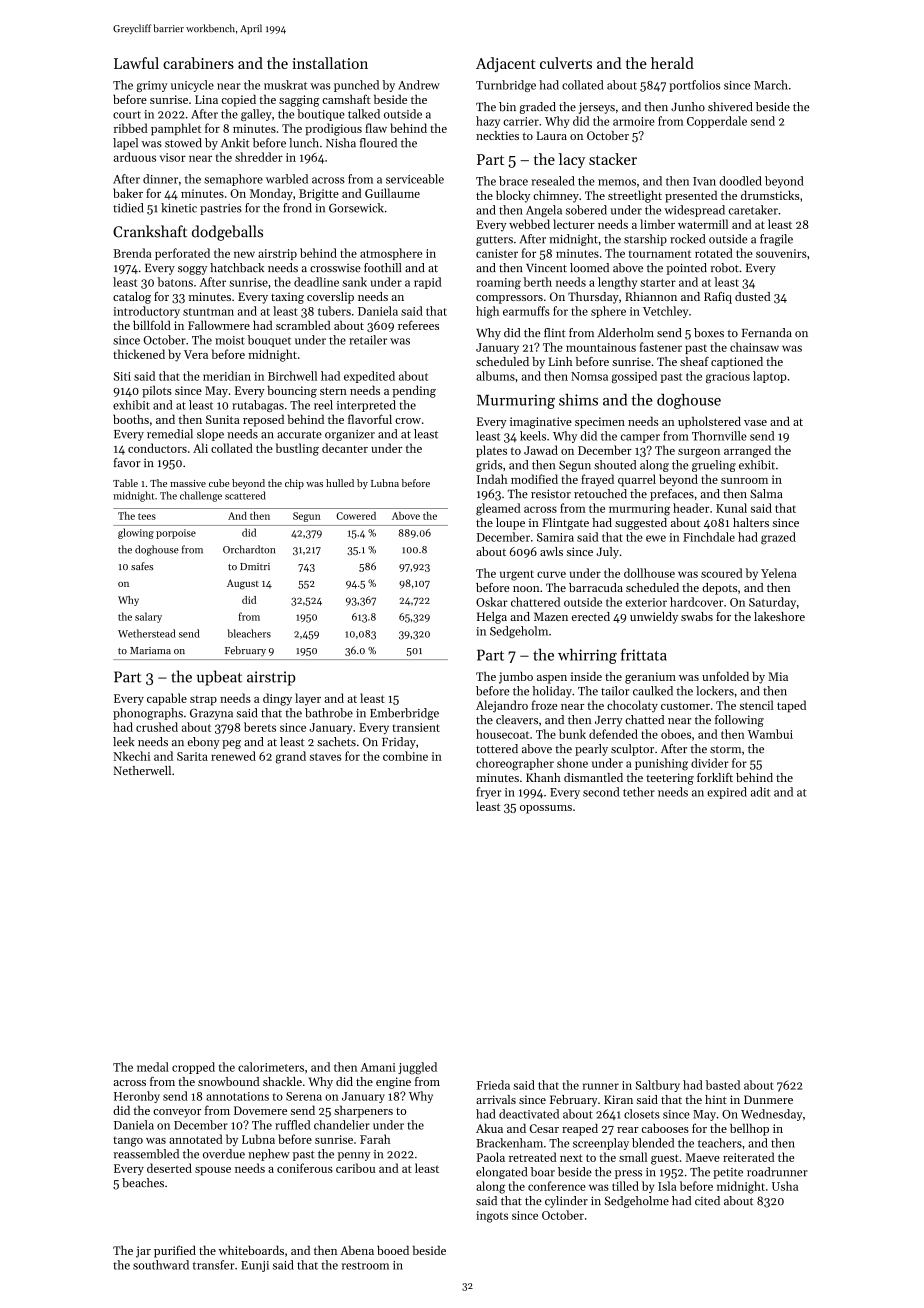 The width and height of the screenshot is (924, 1308). Describe the element at coordinates (269, 1155) in the screenshot. I see `nephew` at that location.
